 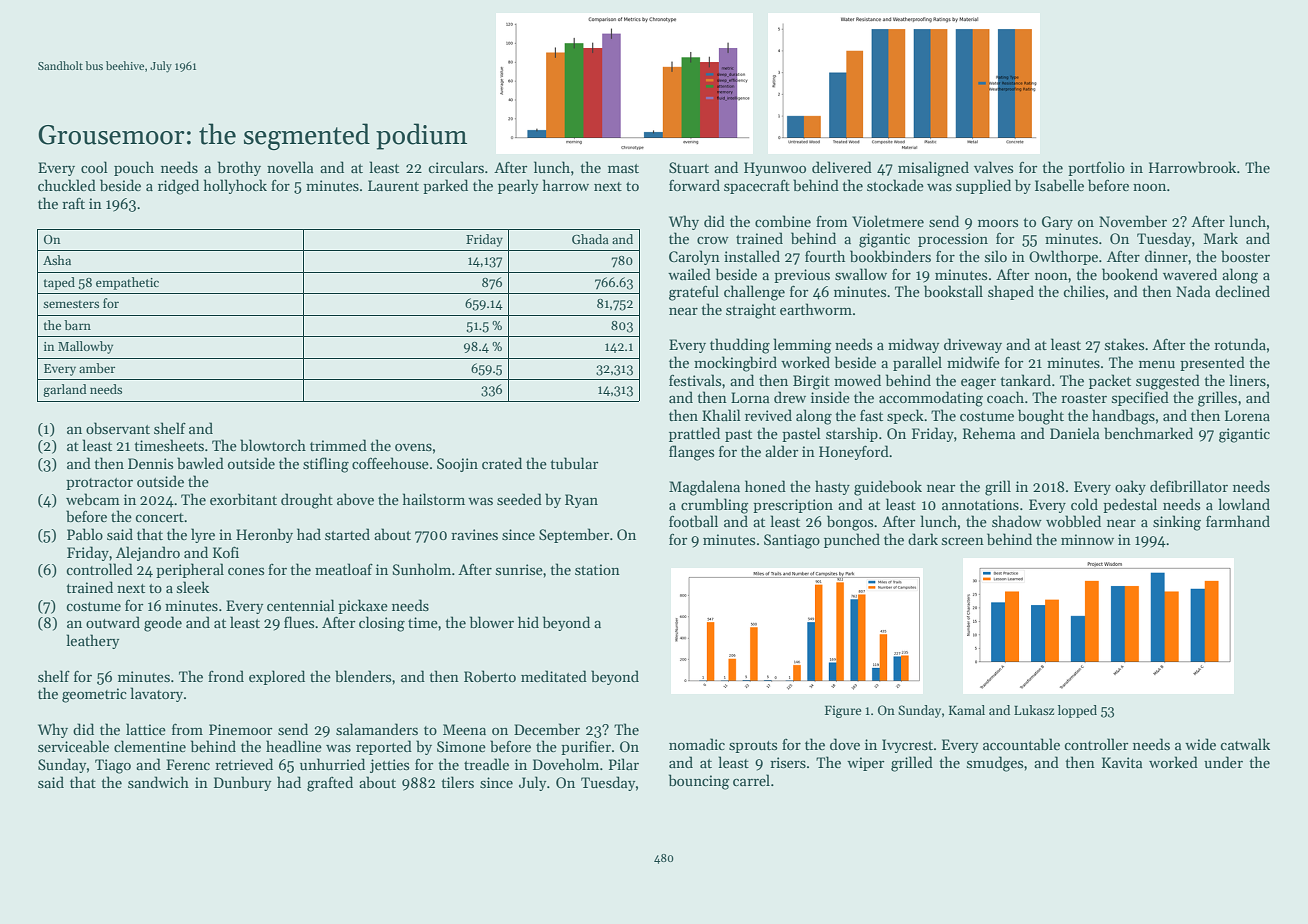 I want to click on Stuart, so click(x=689, y=167).
